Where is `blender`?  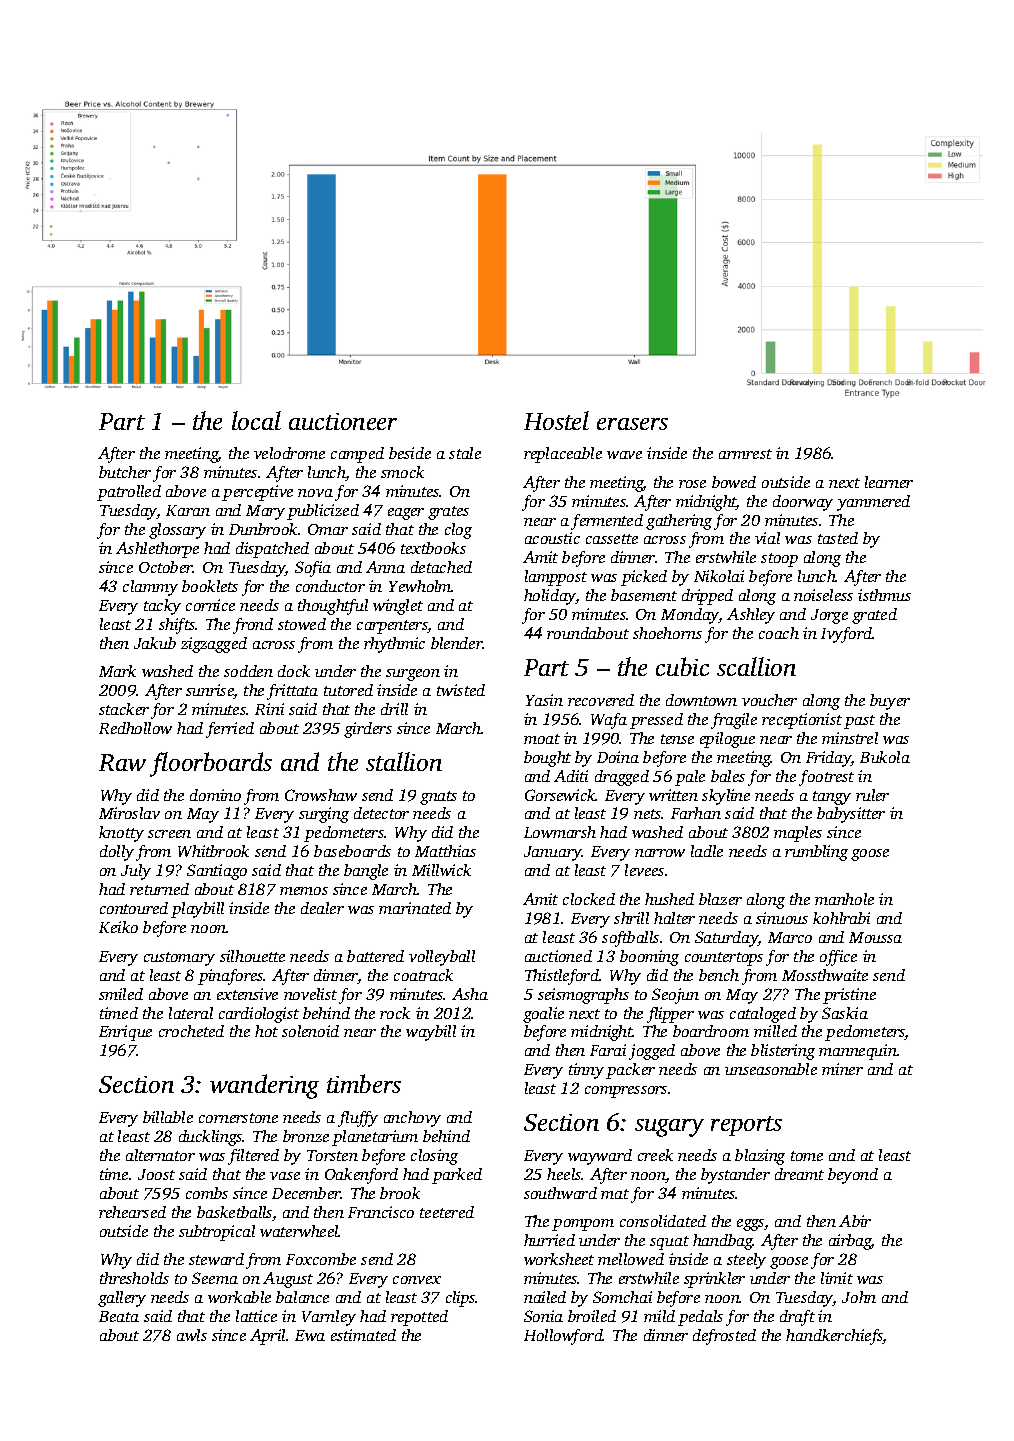
blender is located at coordinates (457, 643).
